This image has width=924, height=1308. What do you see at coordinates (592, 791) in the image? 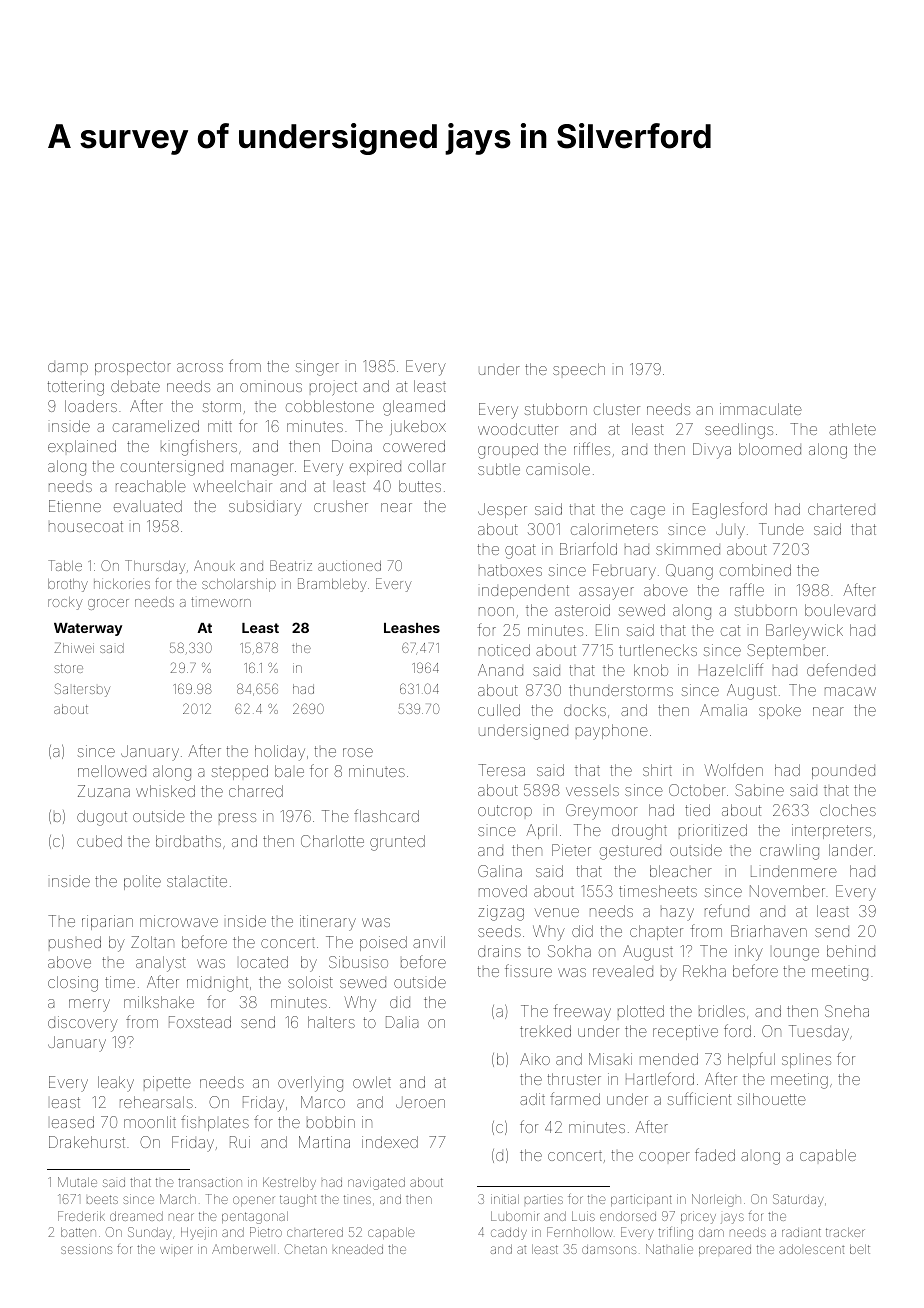
I see `vessels` at bounding box center [592, 791].
